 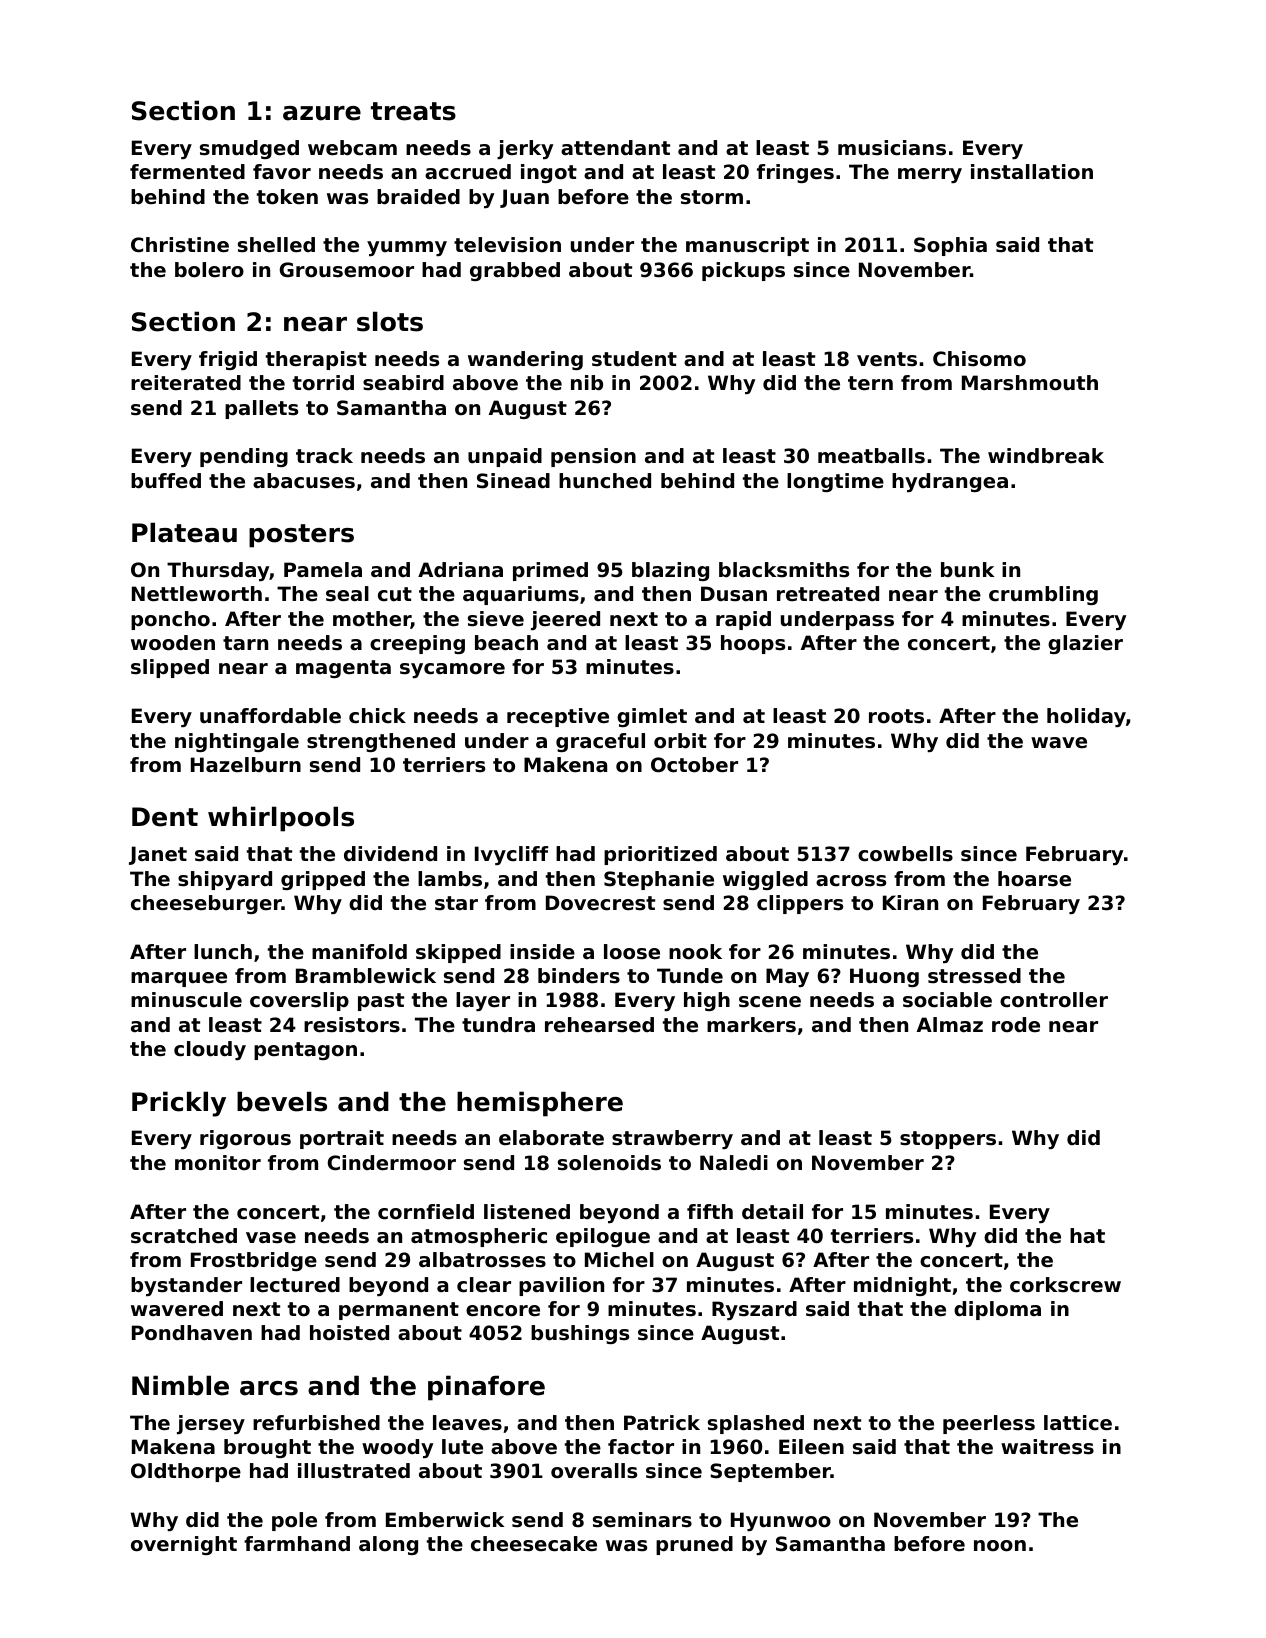 I want to click on Dovecrest, so click(x=600, y=903).
